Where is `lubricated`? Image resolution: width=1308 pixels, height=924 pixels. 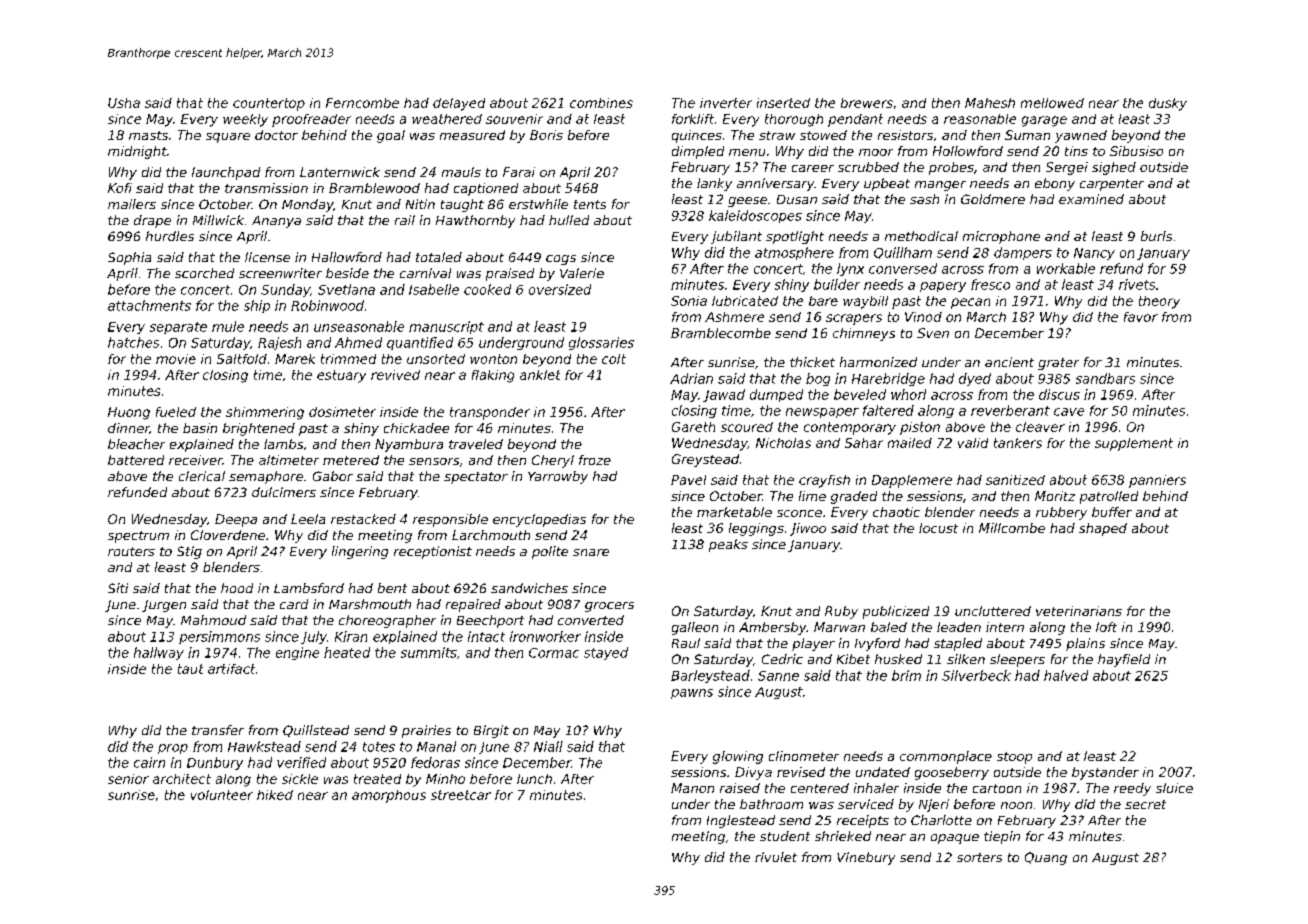 lubricated is located at coordinates (745, 301).
